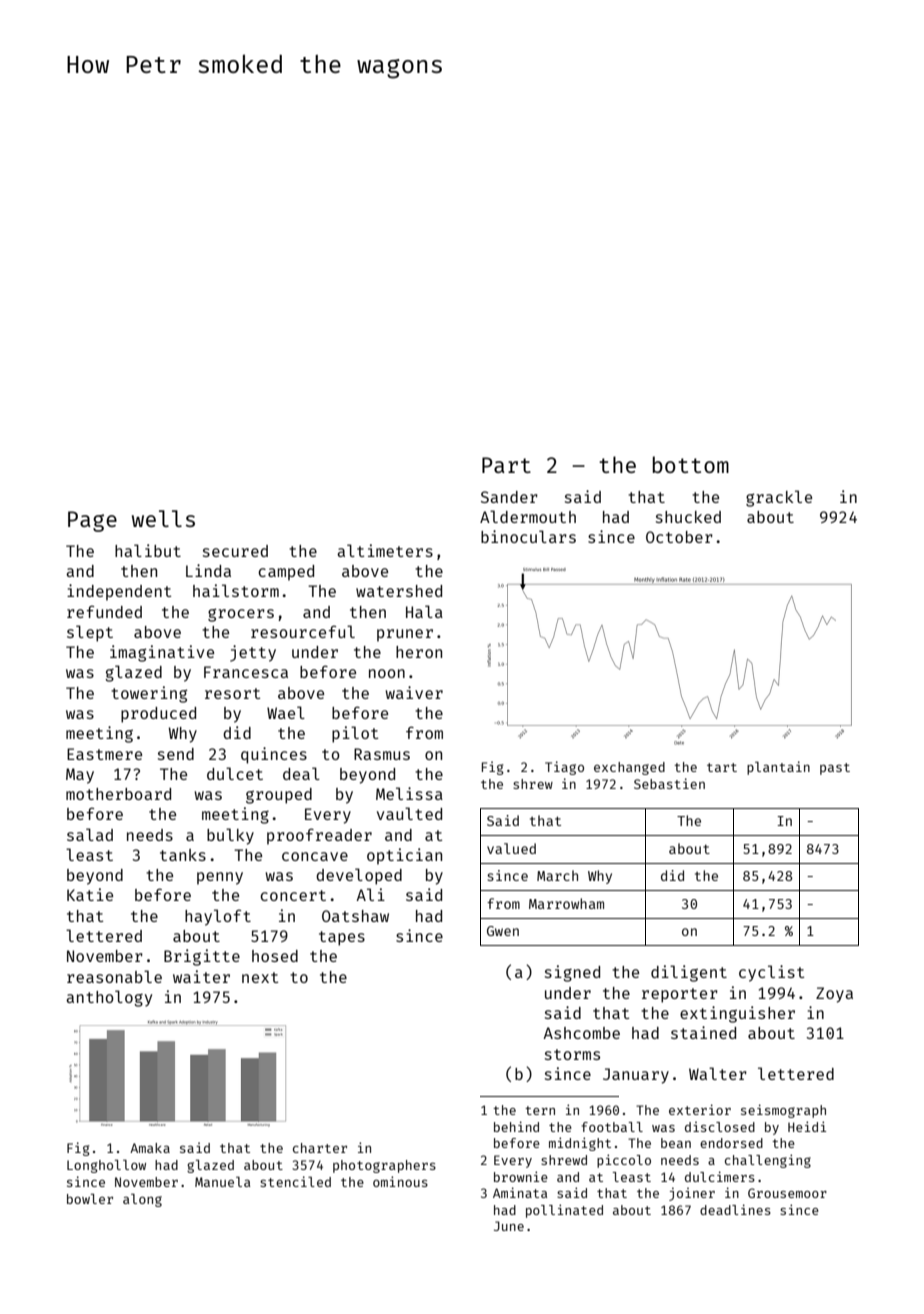 This screenshot has width=924, height=1314. I want to click on Marrowham, so click(566, 903).
